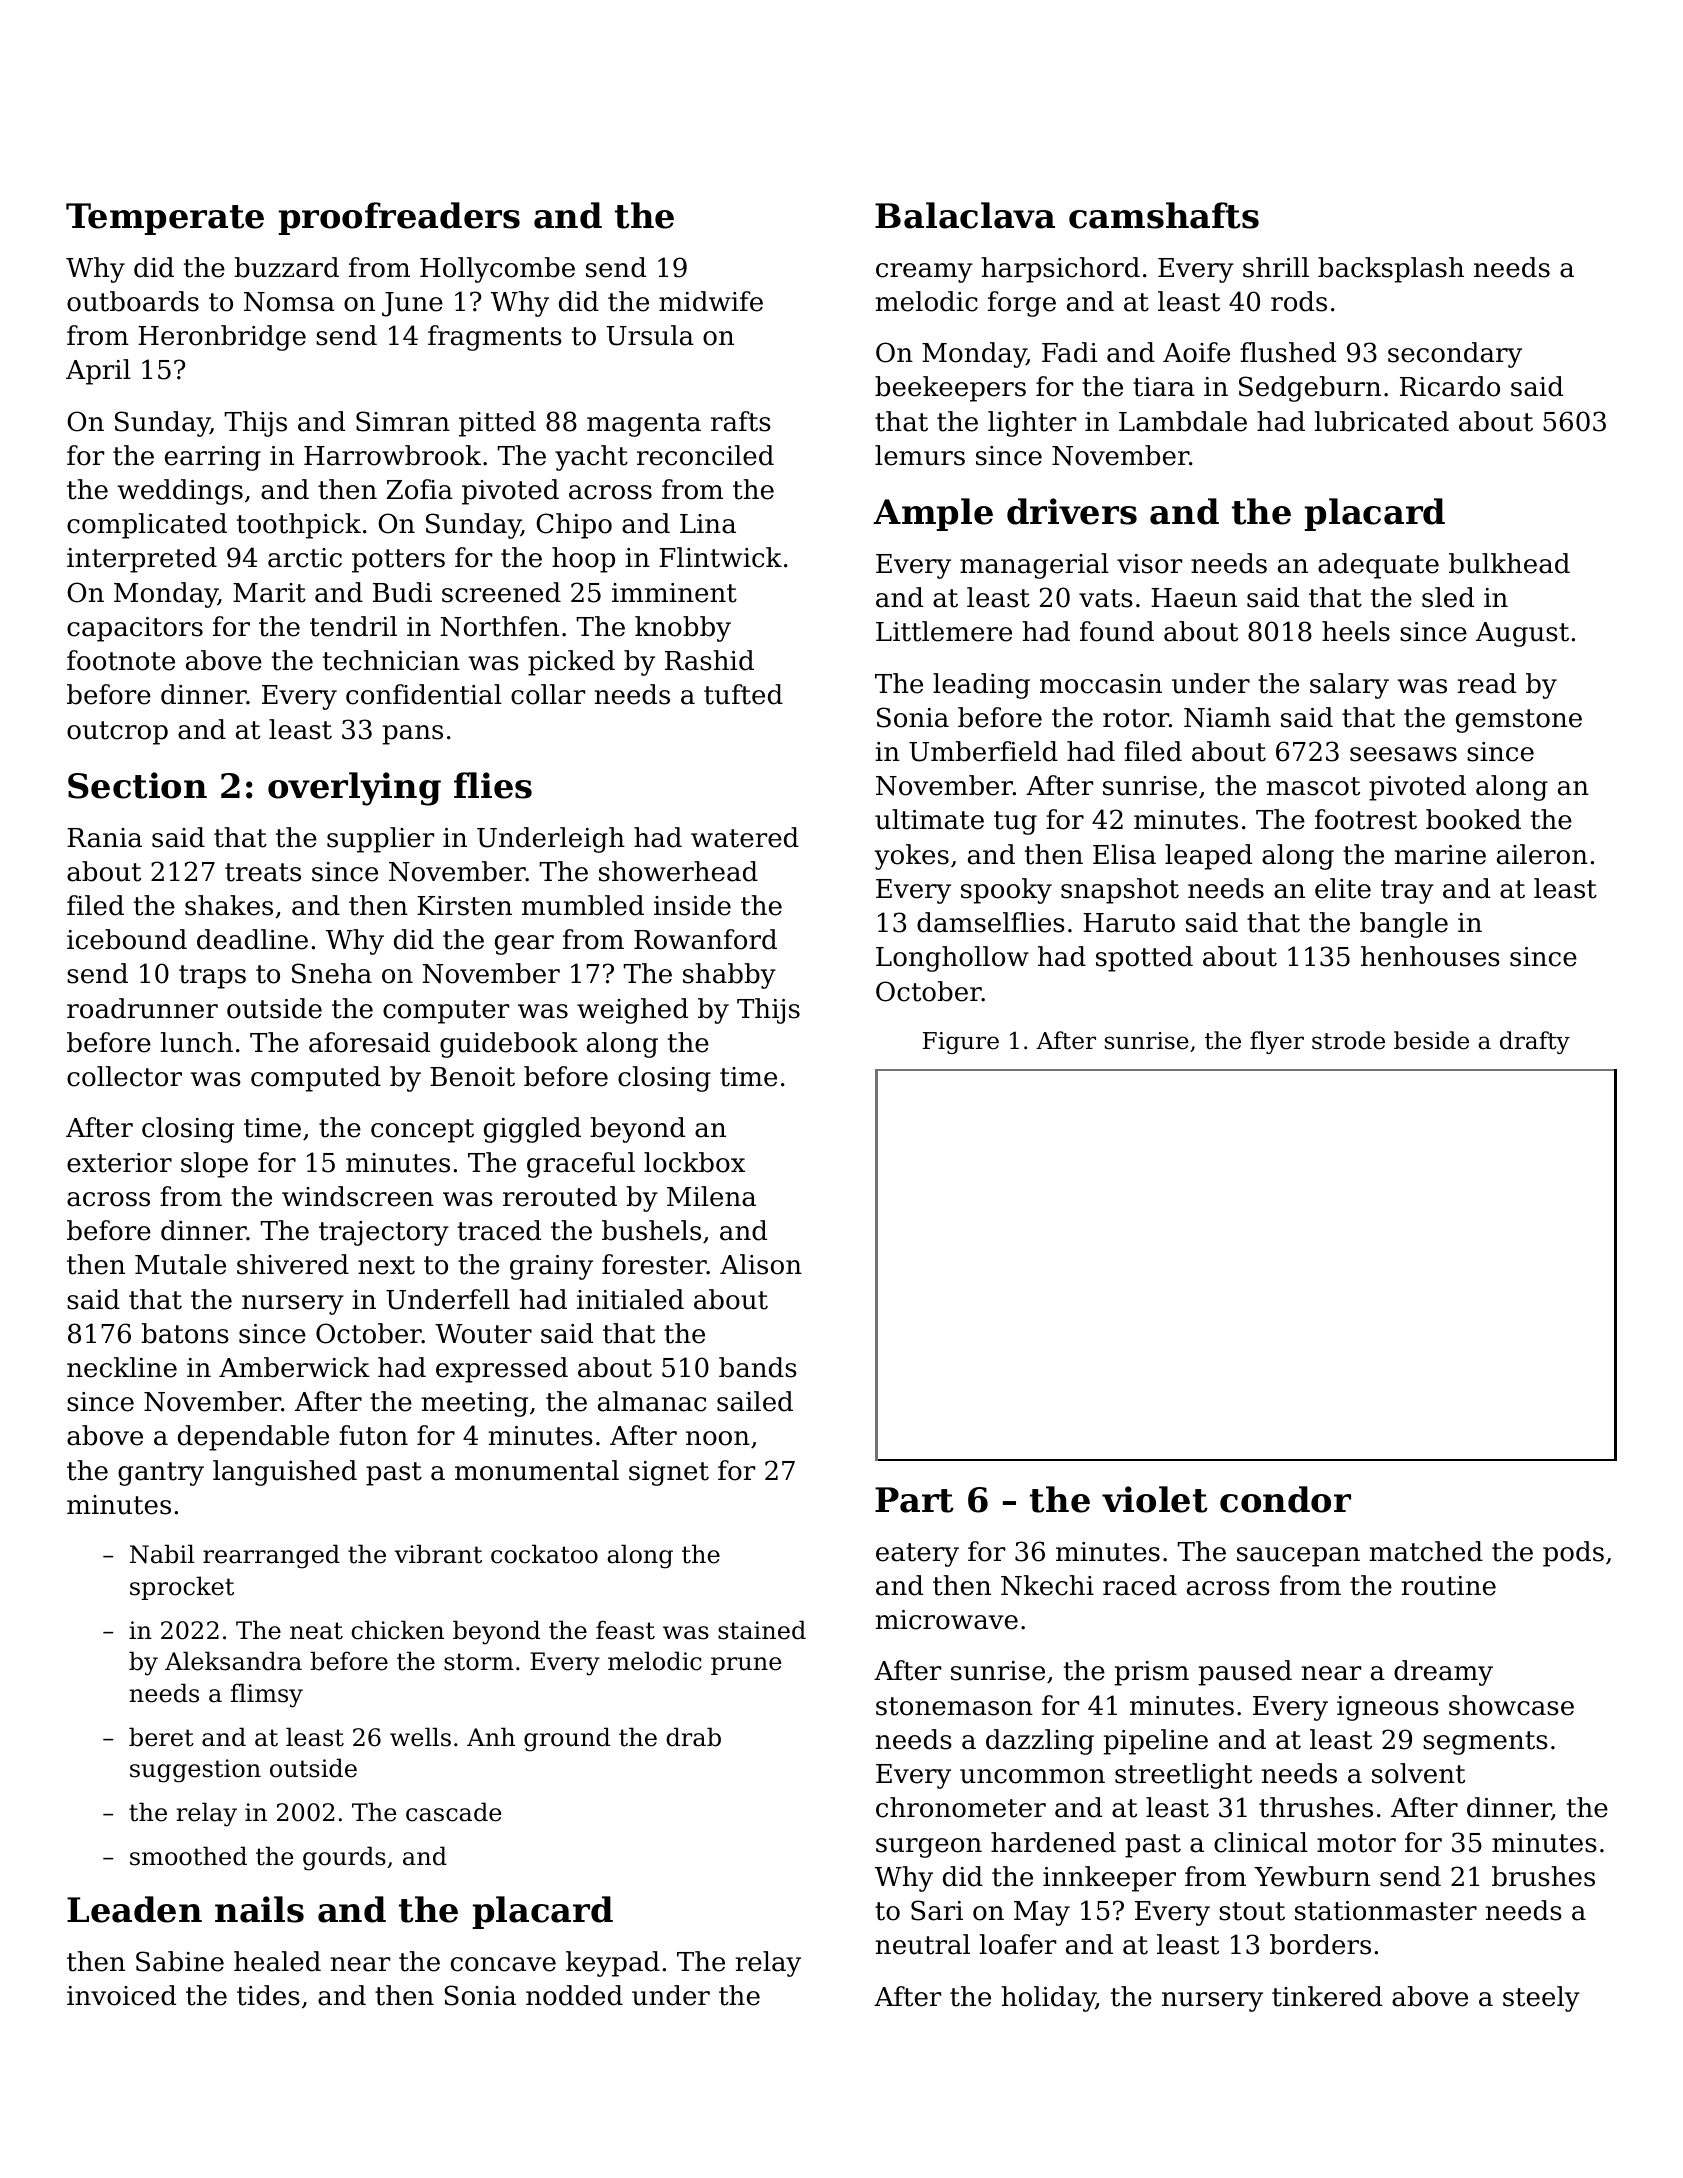 The width and height of the page is (1683, 2178). I want to click on aileron, so click(1542, 854).
